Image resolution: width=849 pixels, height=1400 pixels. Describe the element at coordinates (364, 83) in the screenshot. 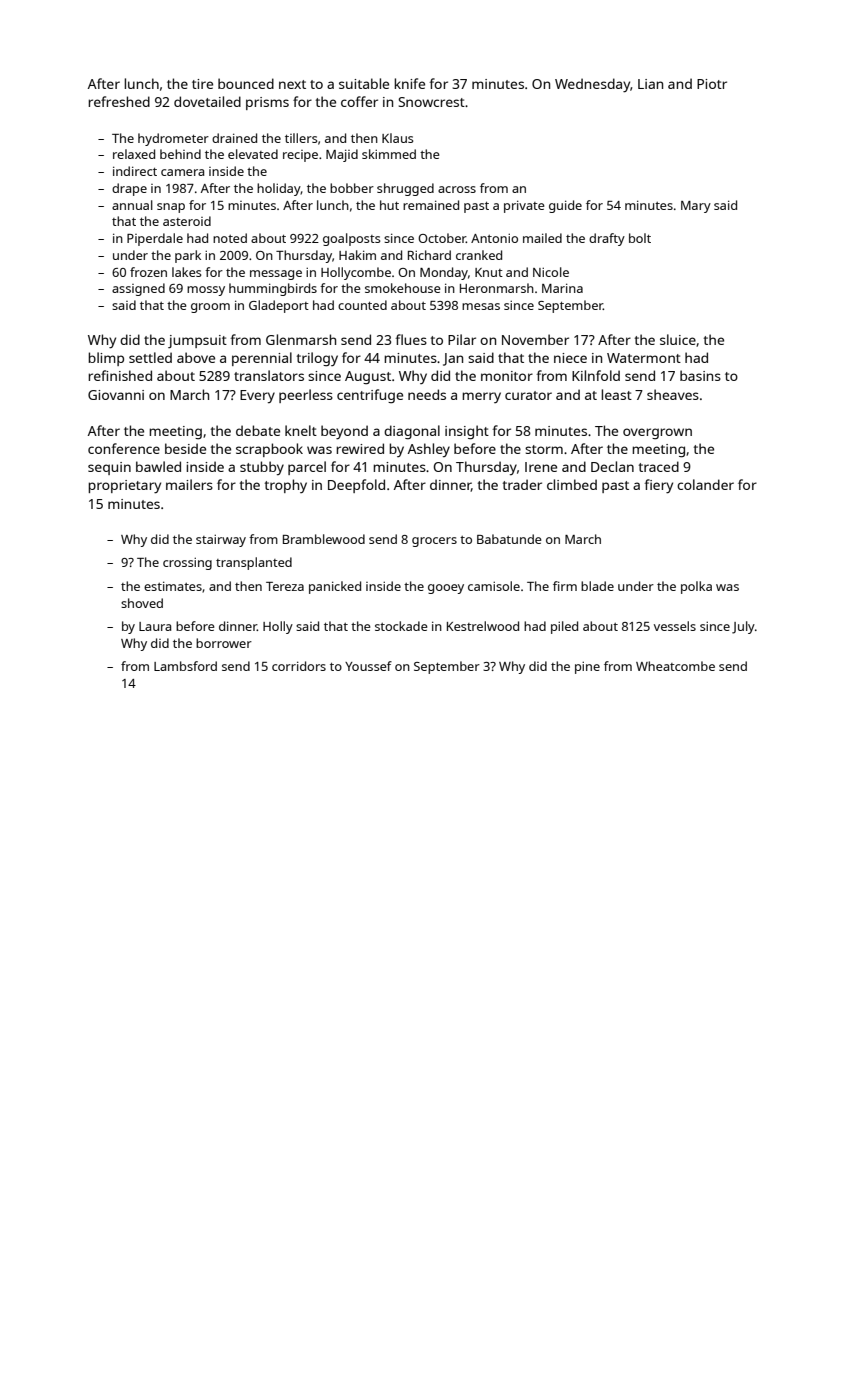

I see `suitable` at that location.
